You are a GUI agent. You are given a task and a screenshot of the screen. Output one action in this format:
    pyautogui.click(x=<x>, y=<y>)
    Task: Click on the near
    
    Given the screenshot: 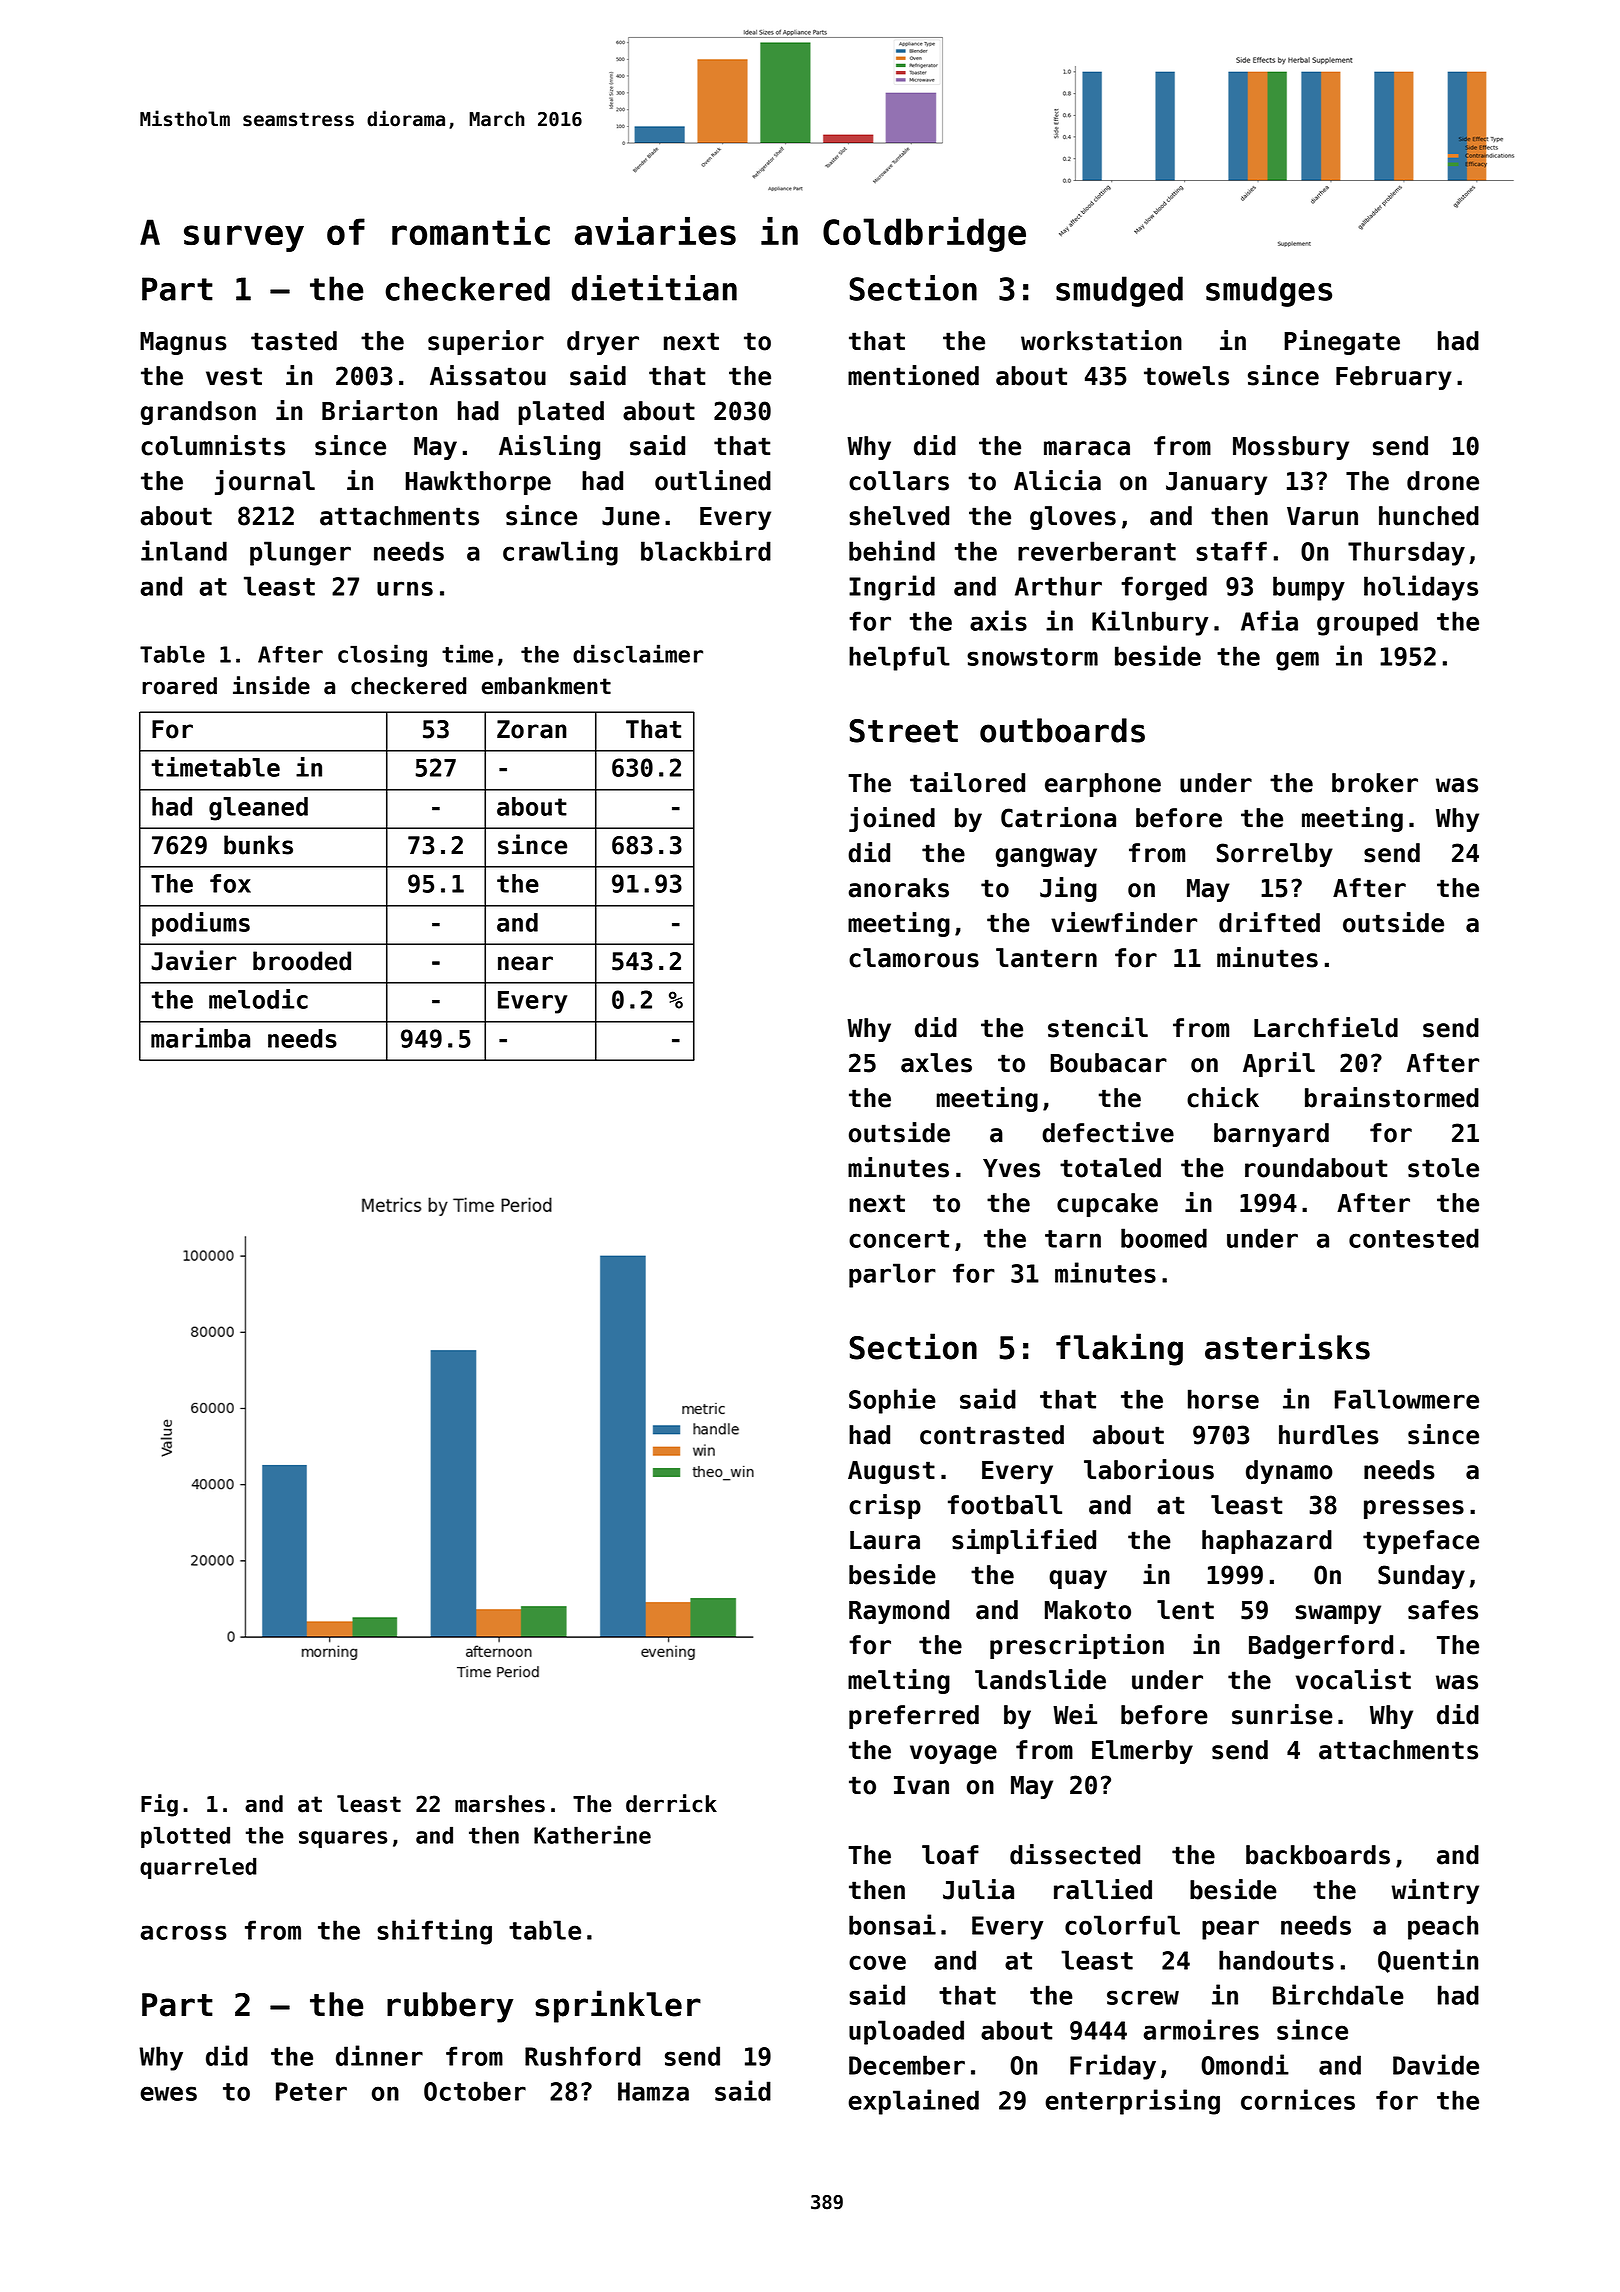 What is the action you would take?
    pyautogui.click(x=525, y=963)
